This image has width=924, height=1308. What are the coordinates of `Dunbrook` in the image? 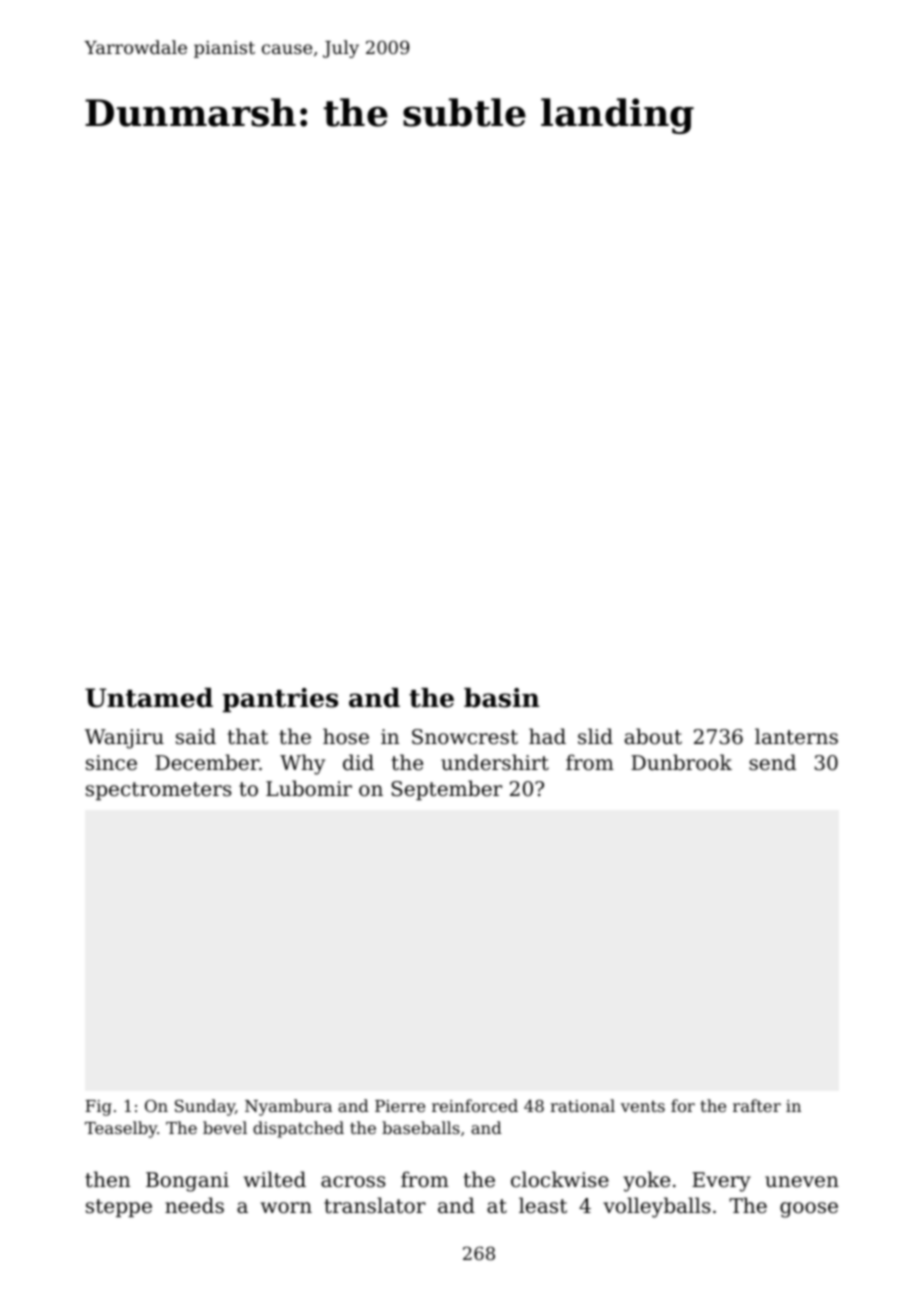 It's located at (681, 762).
